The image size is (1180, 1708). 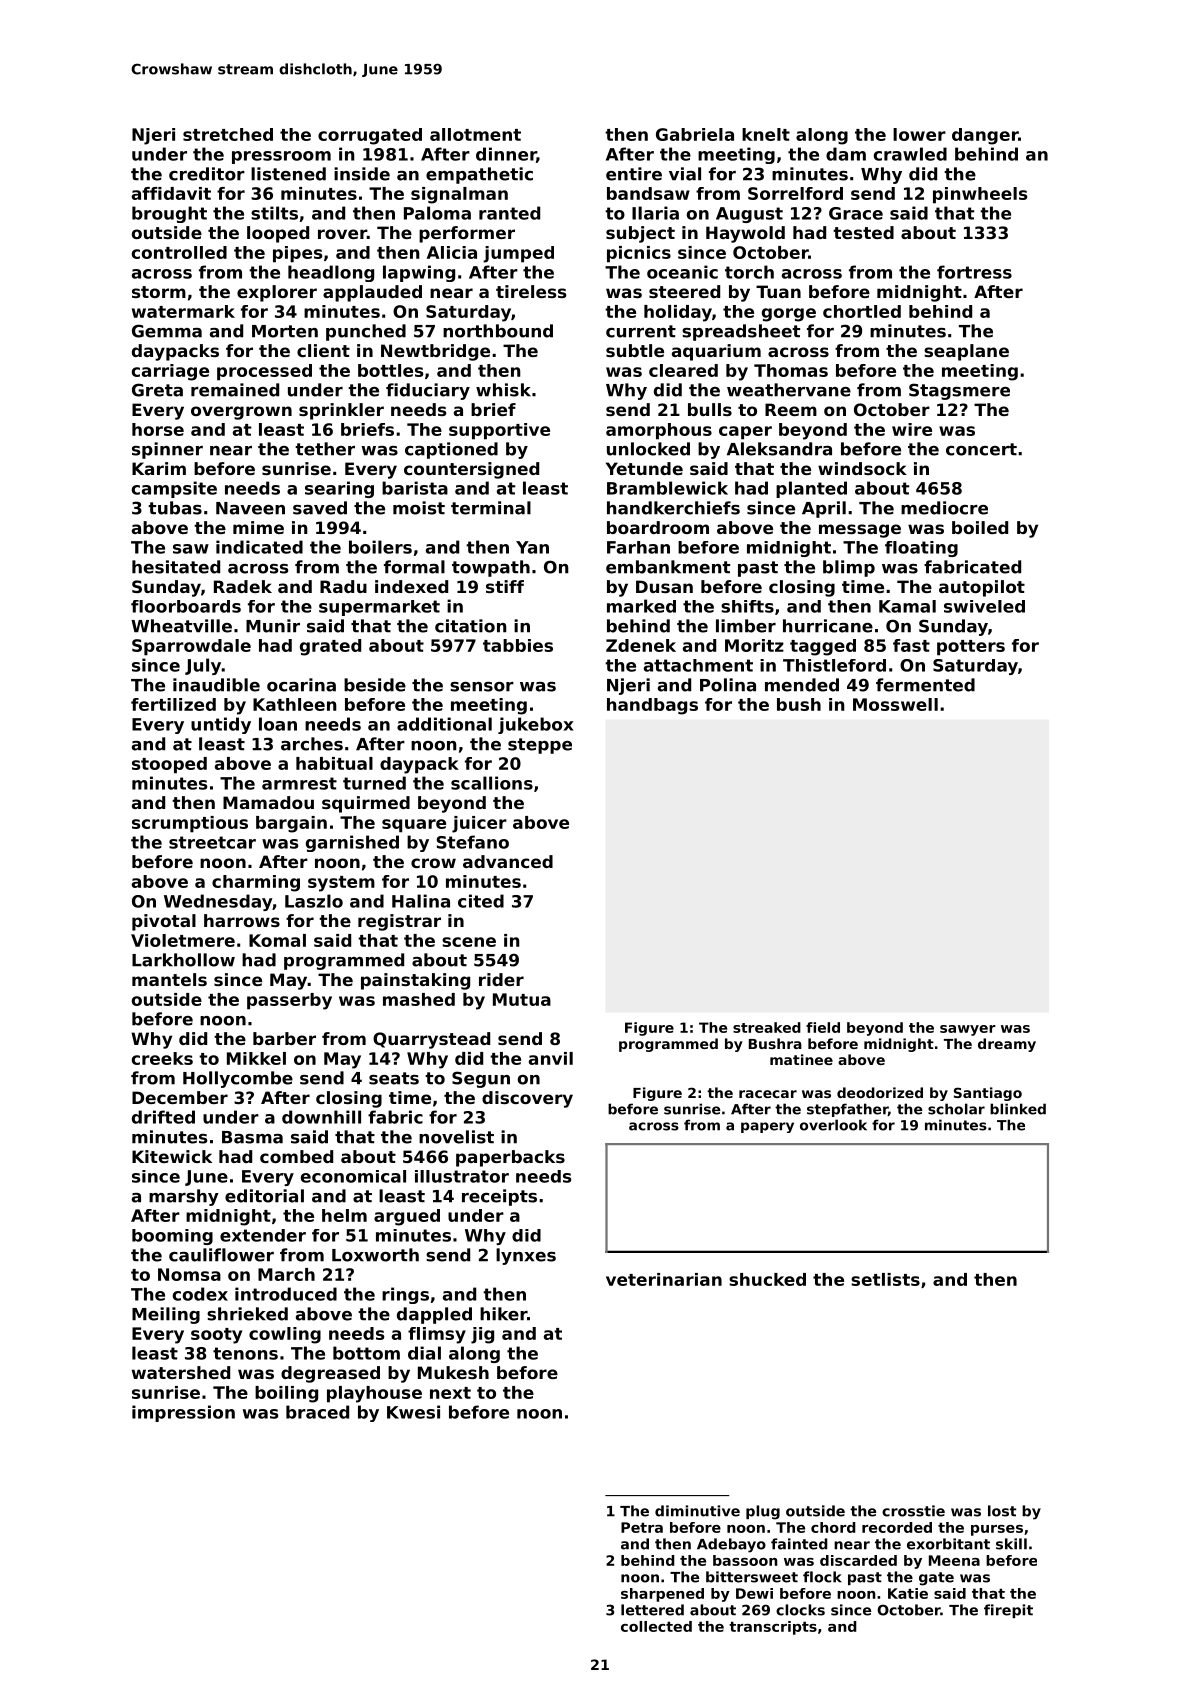 I want to click on mantels, so click(x=169, y=979).
